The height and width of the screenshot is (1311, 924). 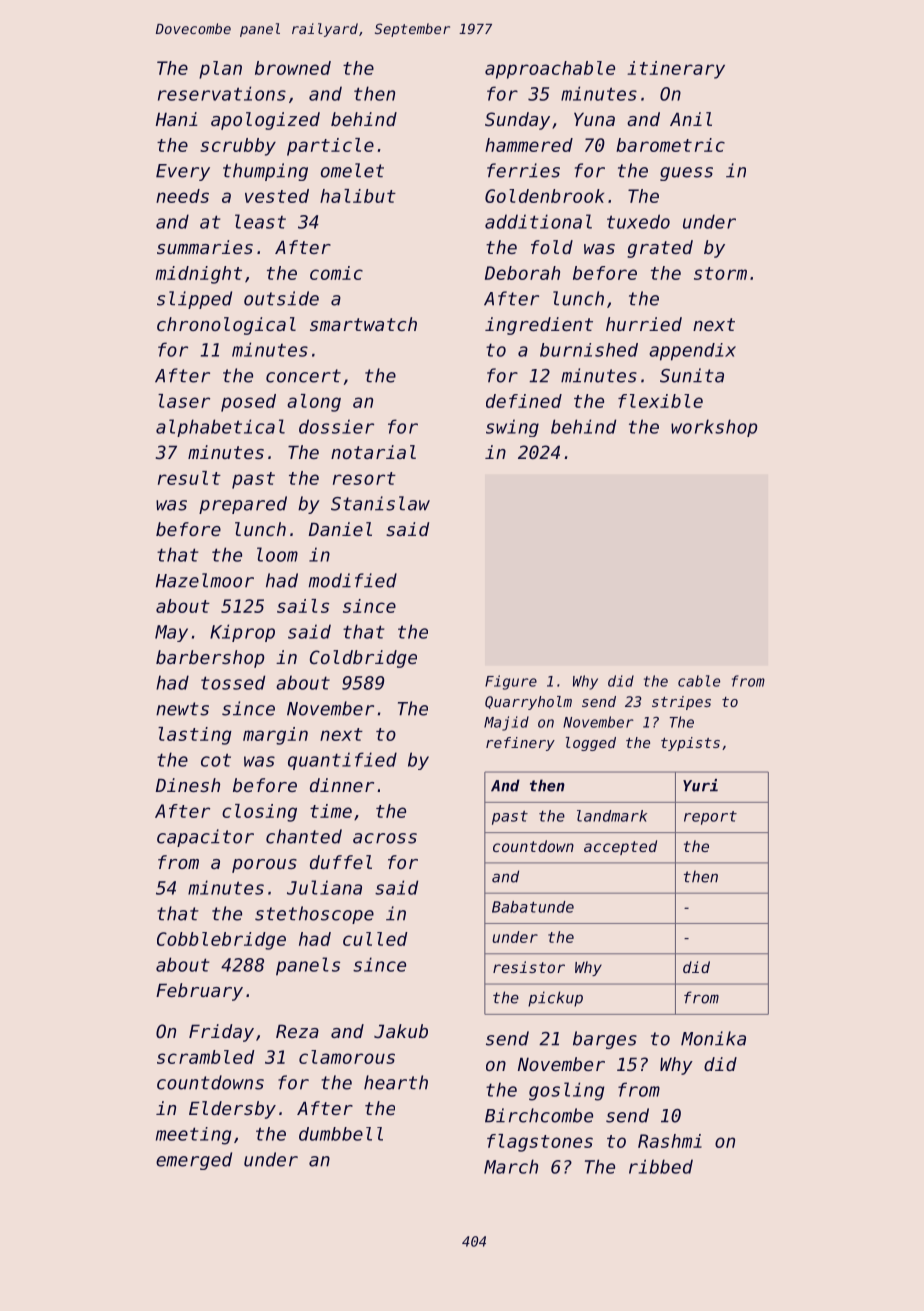 I want to click on emerged, so click(x=194, y=1161).
